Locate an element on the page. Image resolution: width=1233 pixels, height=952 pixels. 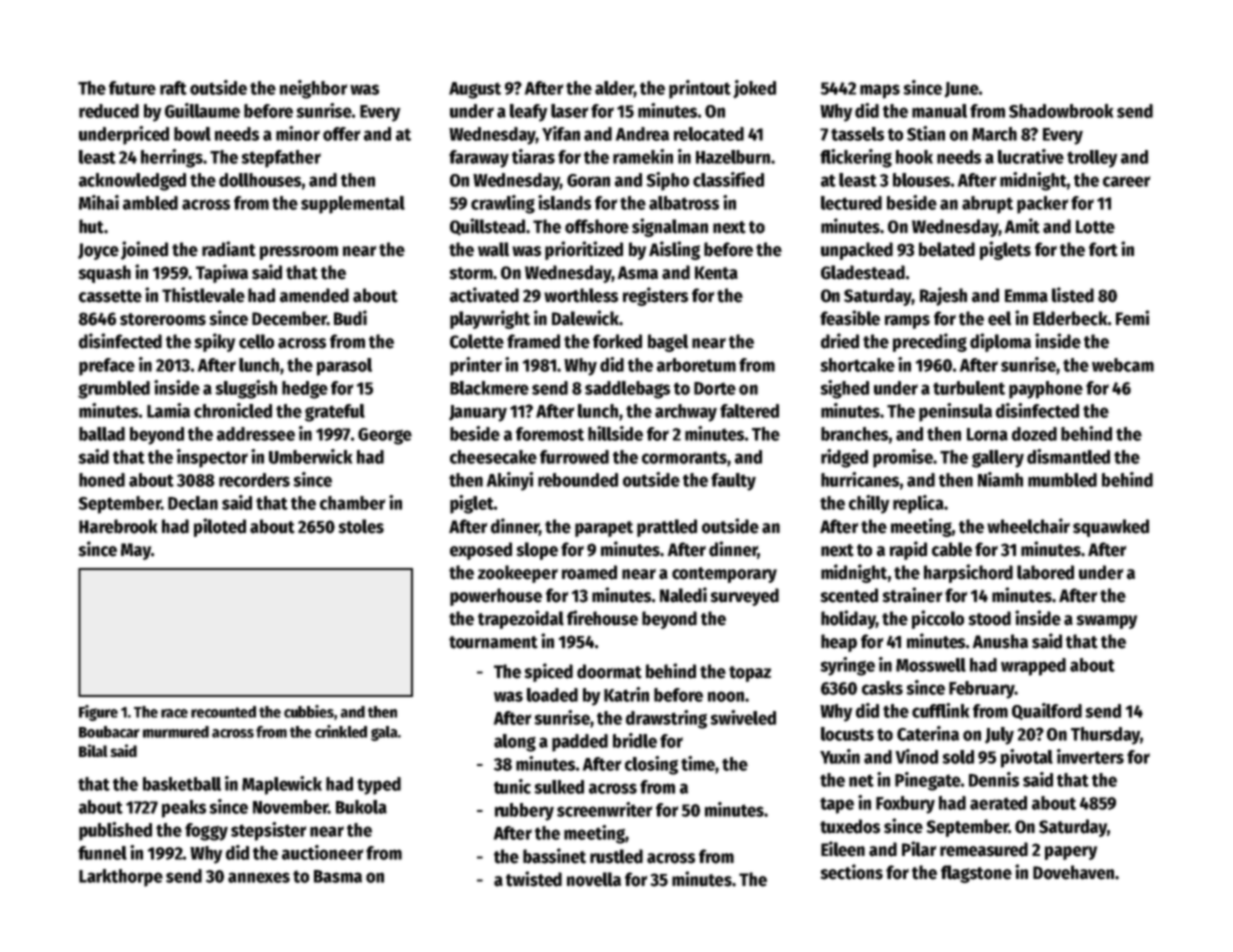
ballad is located at coordinates (102, 434).
